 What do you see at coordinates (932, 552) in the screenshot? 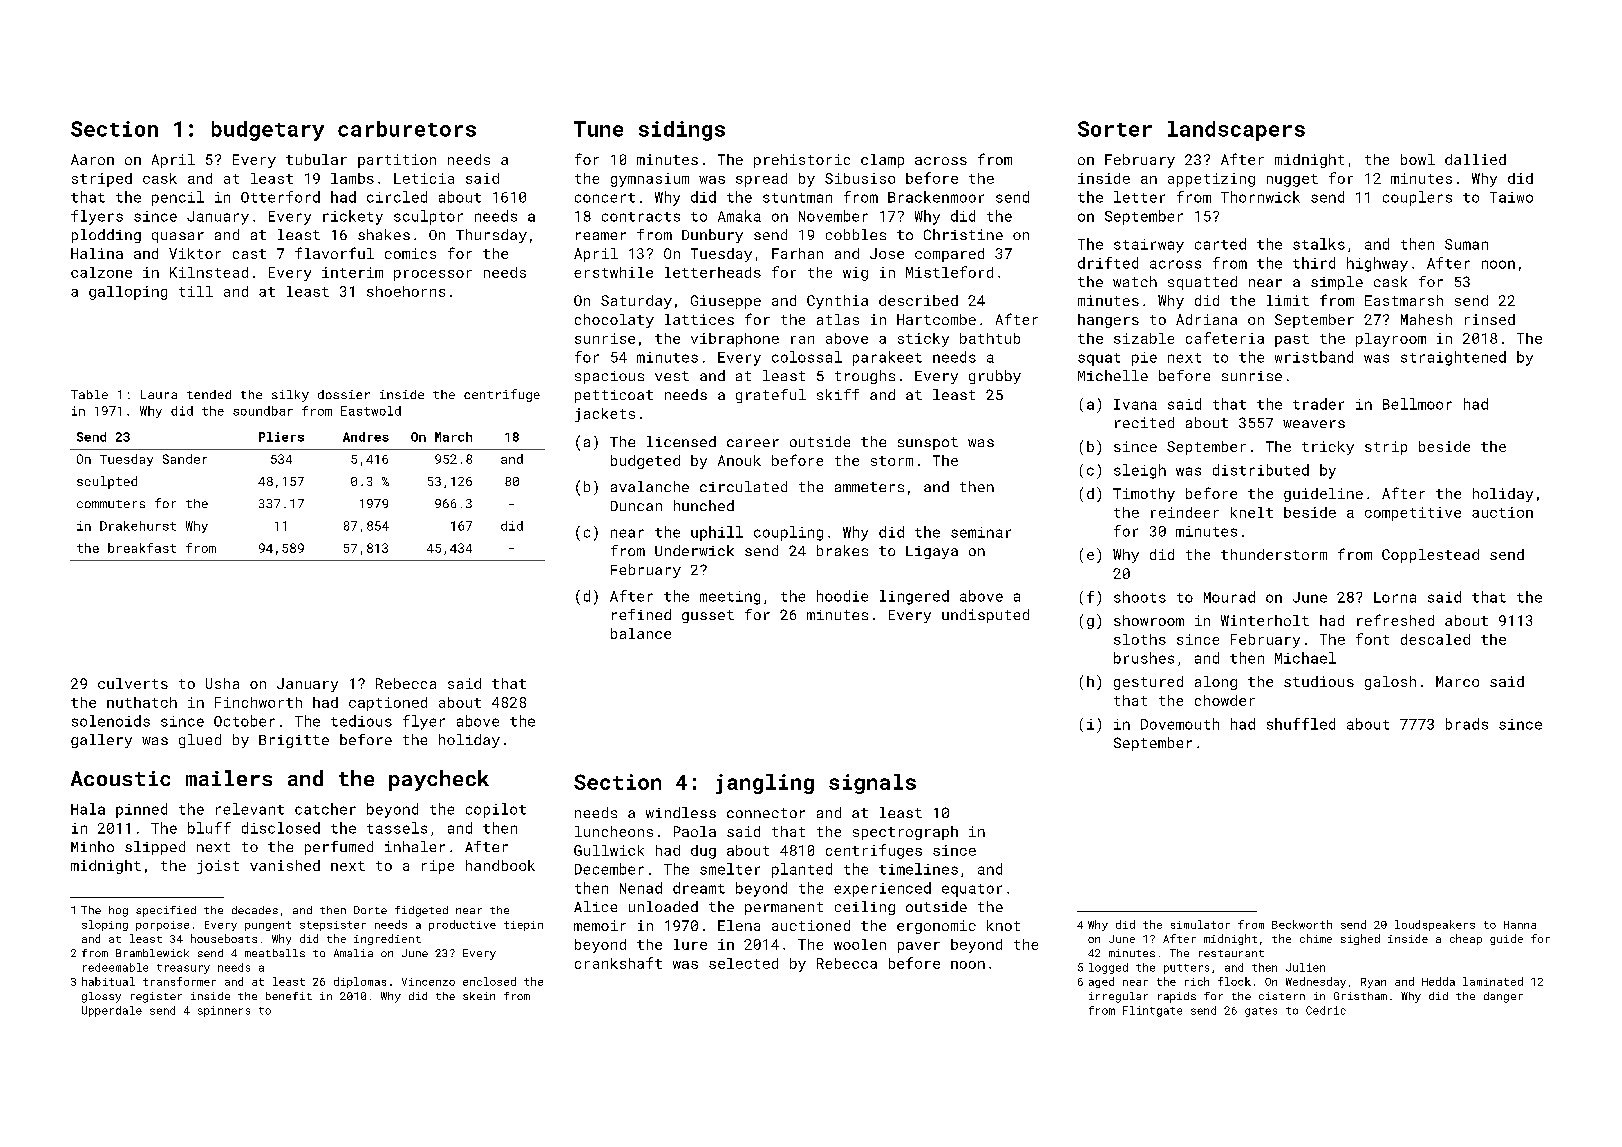
I see `Ligaya` at bounding box center [932, 552].
